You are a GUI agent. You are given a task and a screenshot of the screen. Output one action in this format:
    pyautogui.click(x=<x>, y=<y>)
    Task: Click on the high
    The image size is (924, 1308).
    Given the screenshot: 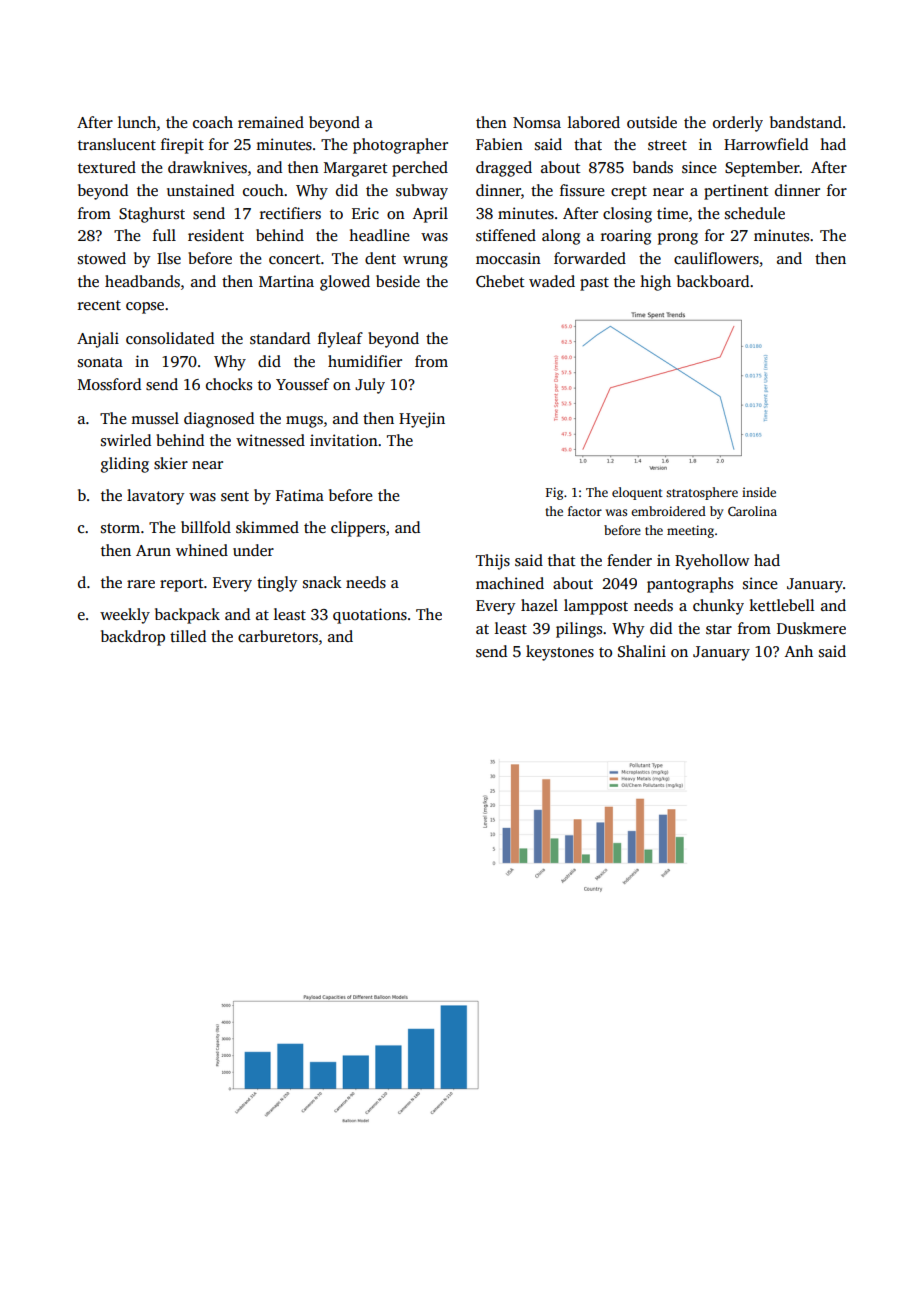 What is the action you would take?
    pyautogui.click(x=655, y=283)
